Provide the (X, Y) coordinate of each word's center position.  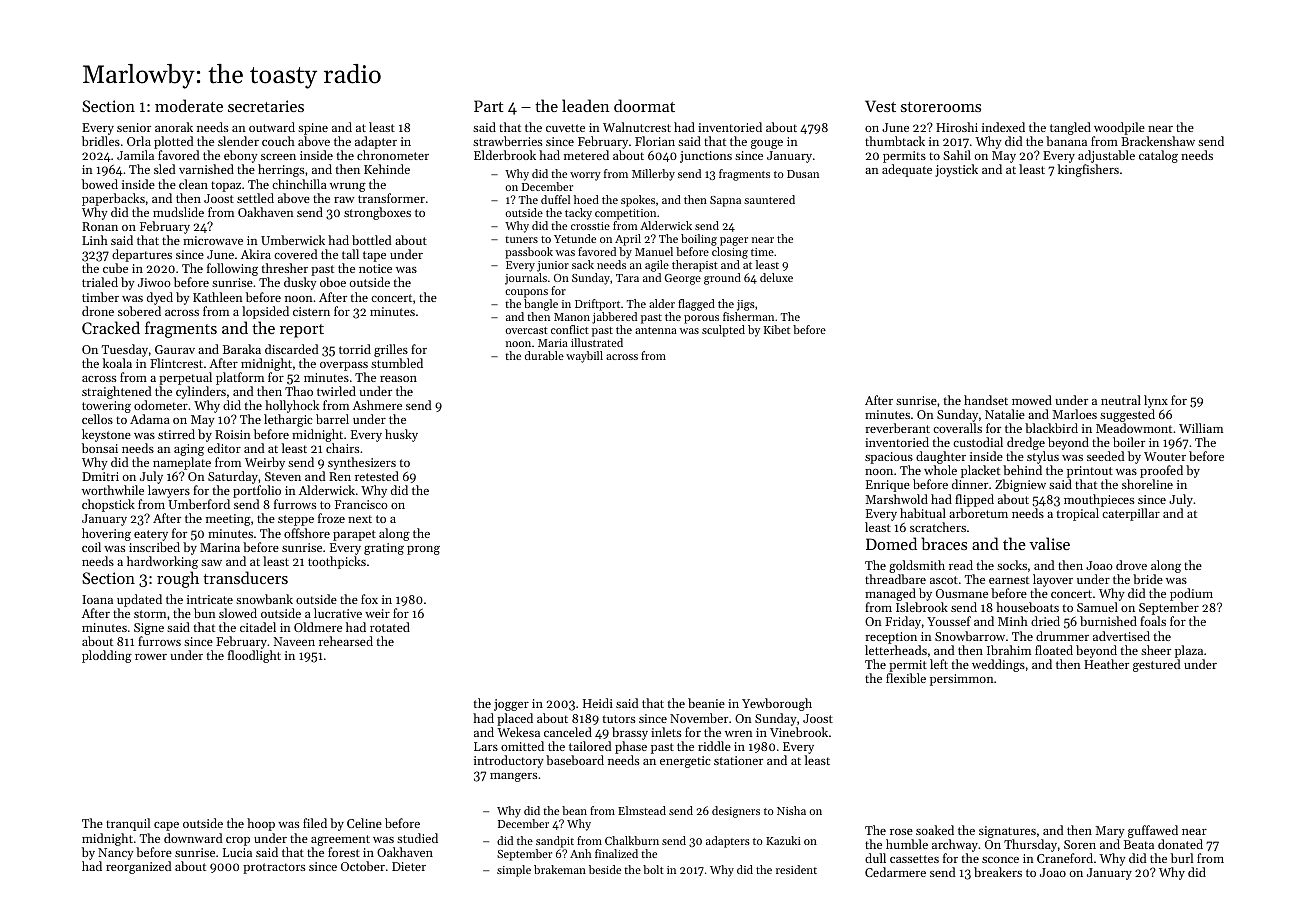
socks (1012, 565)
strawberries (507, 141)
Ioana (97, 599)
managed (890, 594)
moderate (189, 105)
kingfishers (1088, 170)
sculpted (723, 331)
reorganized (138, 867)
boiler (1129, 442)
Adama (150, 419)
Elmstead (642, 810)
